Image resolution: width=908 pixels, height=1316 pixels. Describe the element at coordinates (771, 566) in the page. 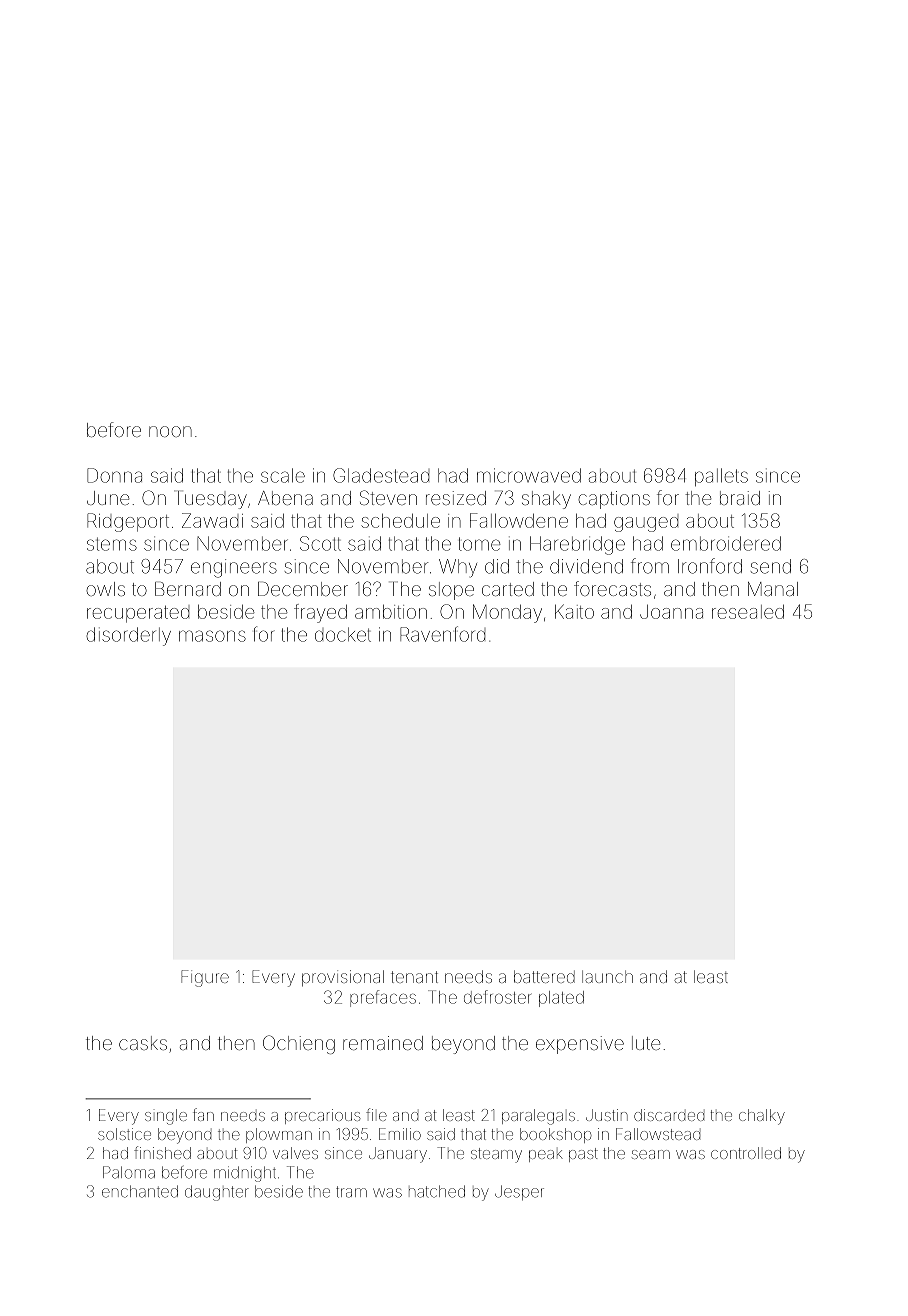

I see `send` at that location.
